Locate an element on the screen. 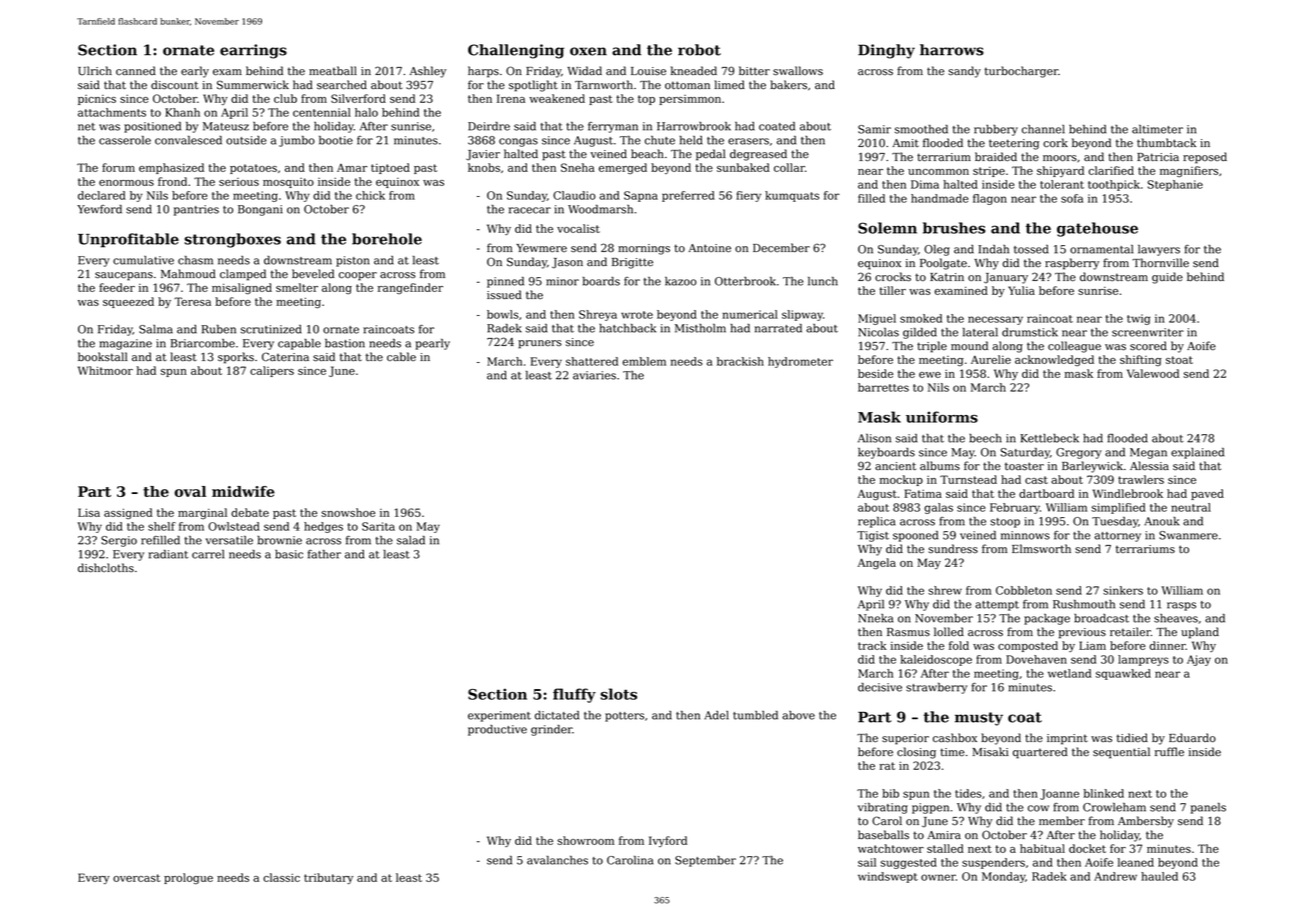 This screenshot has width=1308, height=924. salad is located at coordinates (411, 540).
